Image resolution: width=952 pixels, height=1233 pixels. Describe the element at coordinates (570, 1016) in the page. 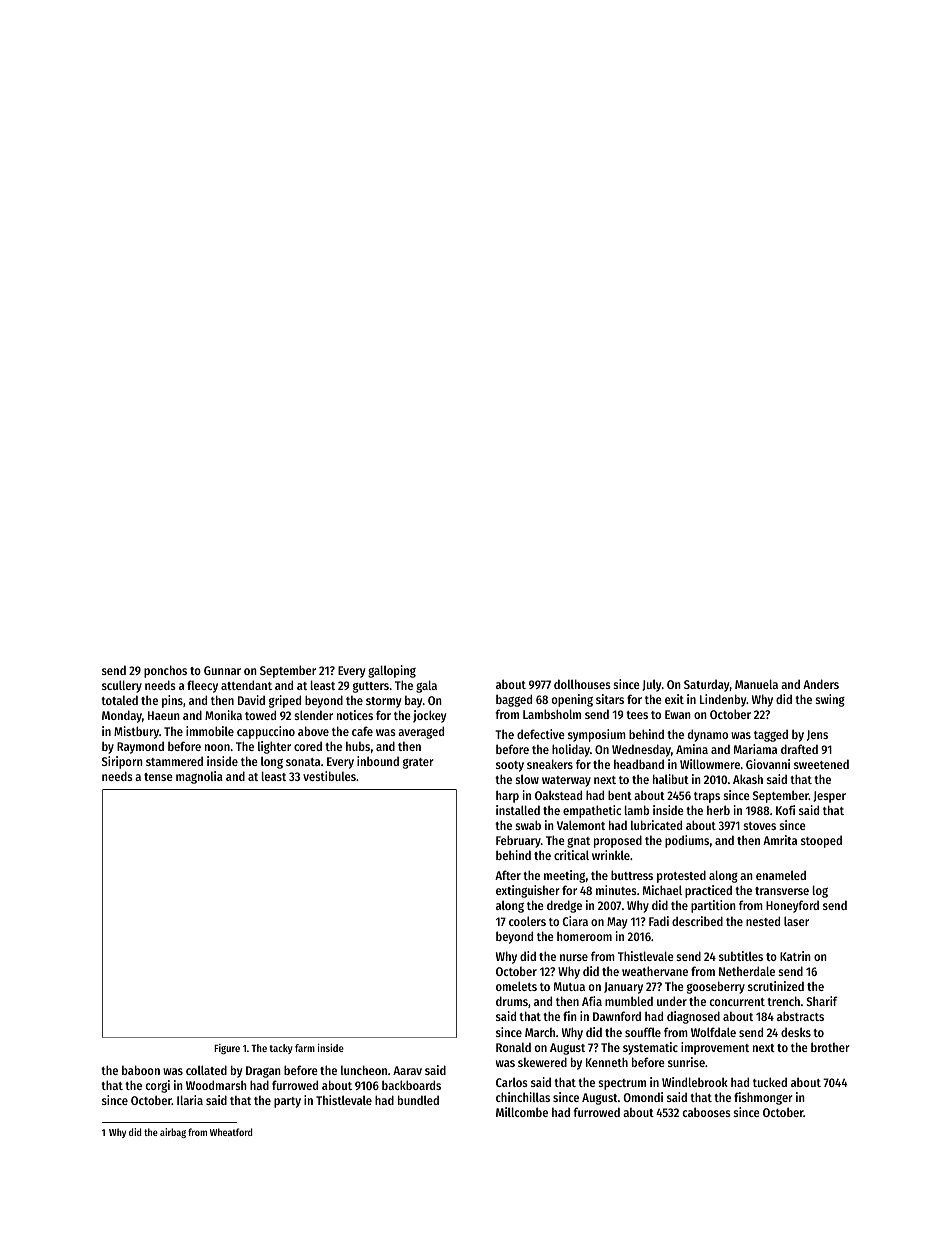

I see `fin` at that location.
